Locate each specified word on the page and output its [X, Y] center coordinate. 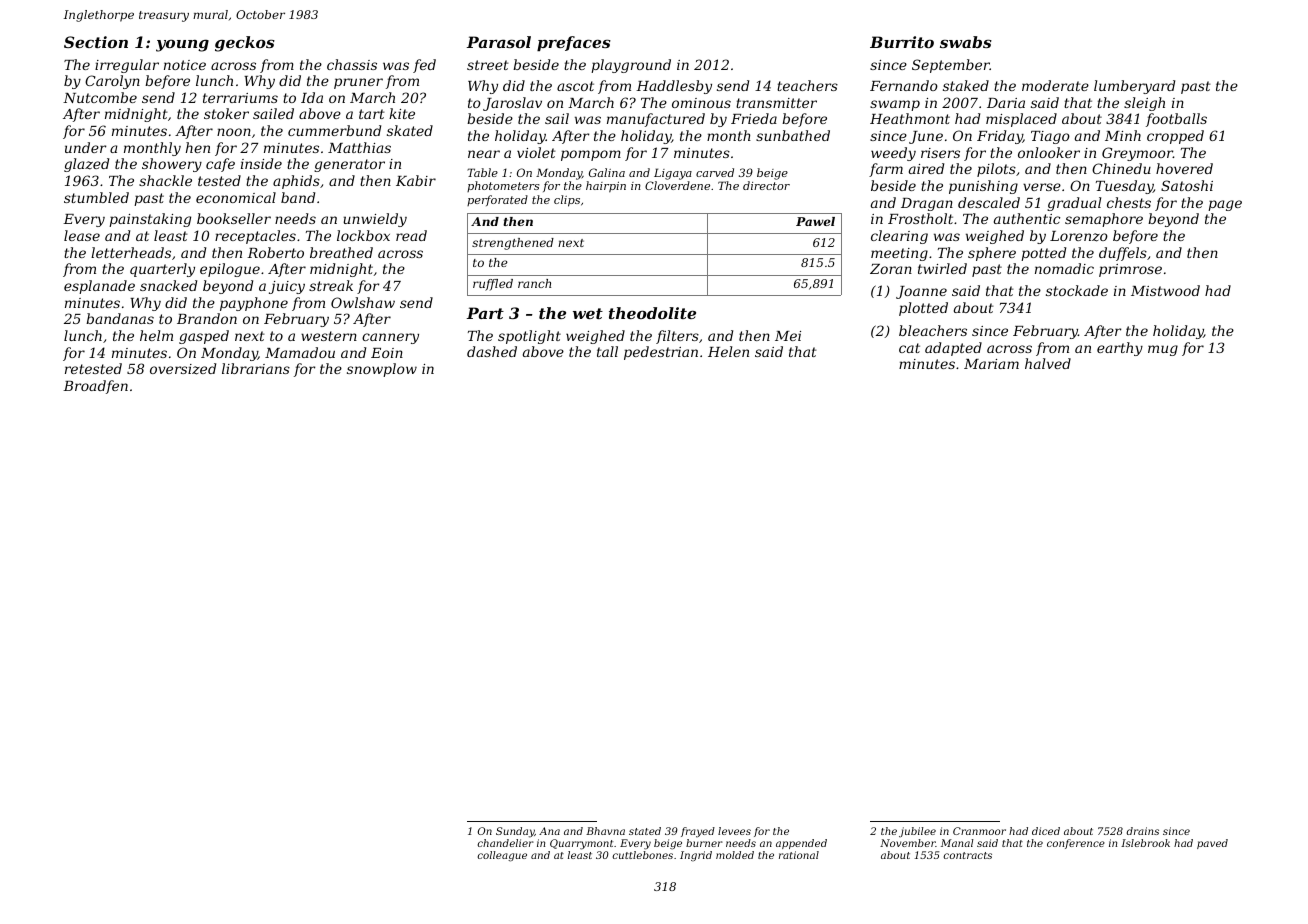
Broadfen [95, 387]
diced [1046, 831]
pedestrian [661, 353]
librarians [256, 368]
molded [735, 855]
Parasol [498, 42]
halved [1048, 363]
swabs [966, 42]
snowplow [382, 370]
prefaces [574, 43]
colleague [502, 856]
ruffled [493, 285]
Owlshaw [363, 302]
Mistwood [1165, 290]
